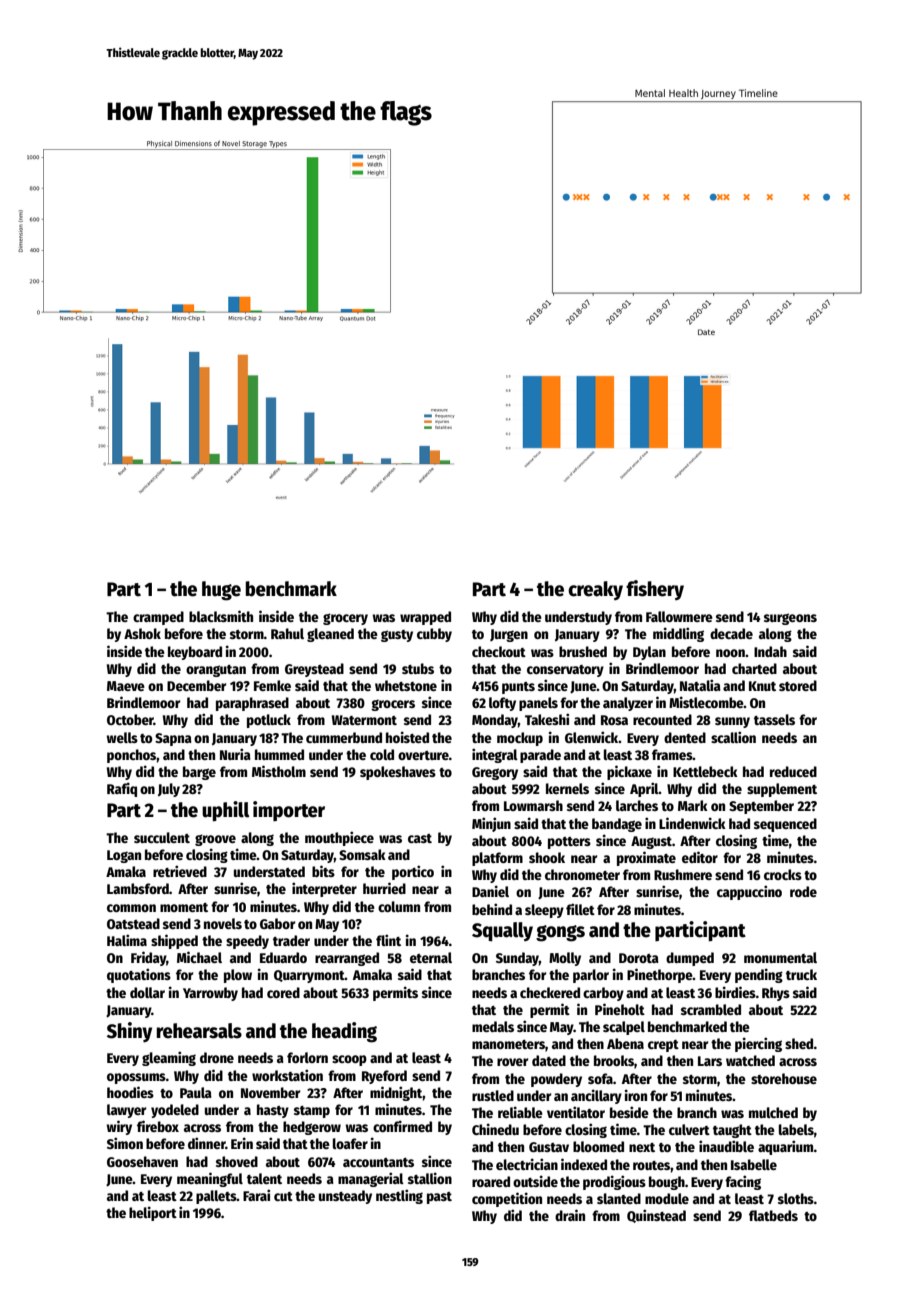 This screenshot has width=924, height=1308. Describe the element at coordinates (538, 704) in the screenshot. I see `panels` at that location.
